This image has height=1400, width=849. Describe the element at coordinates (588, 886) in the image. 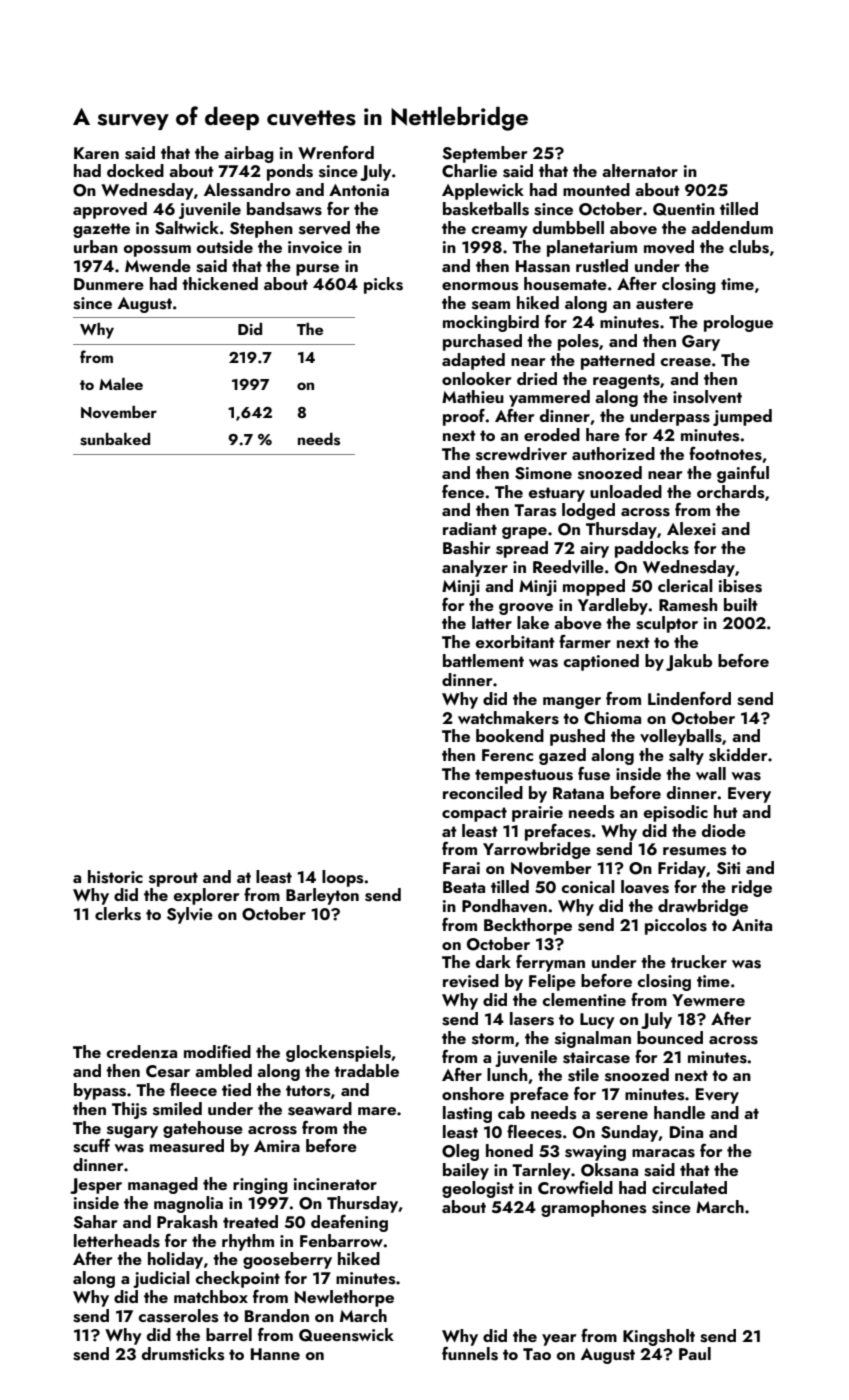

I see `conical` at that location.
